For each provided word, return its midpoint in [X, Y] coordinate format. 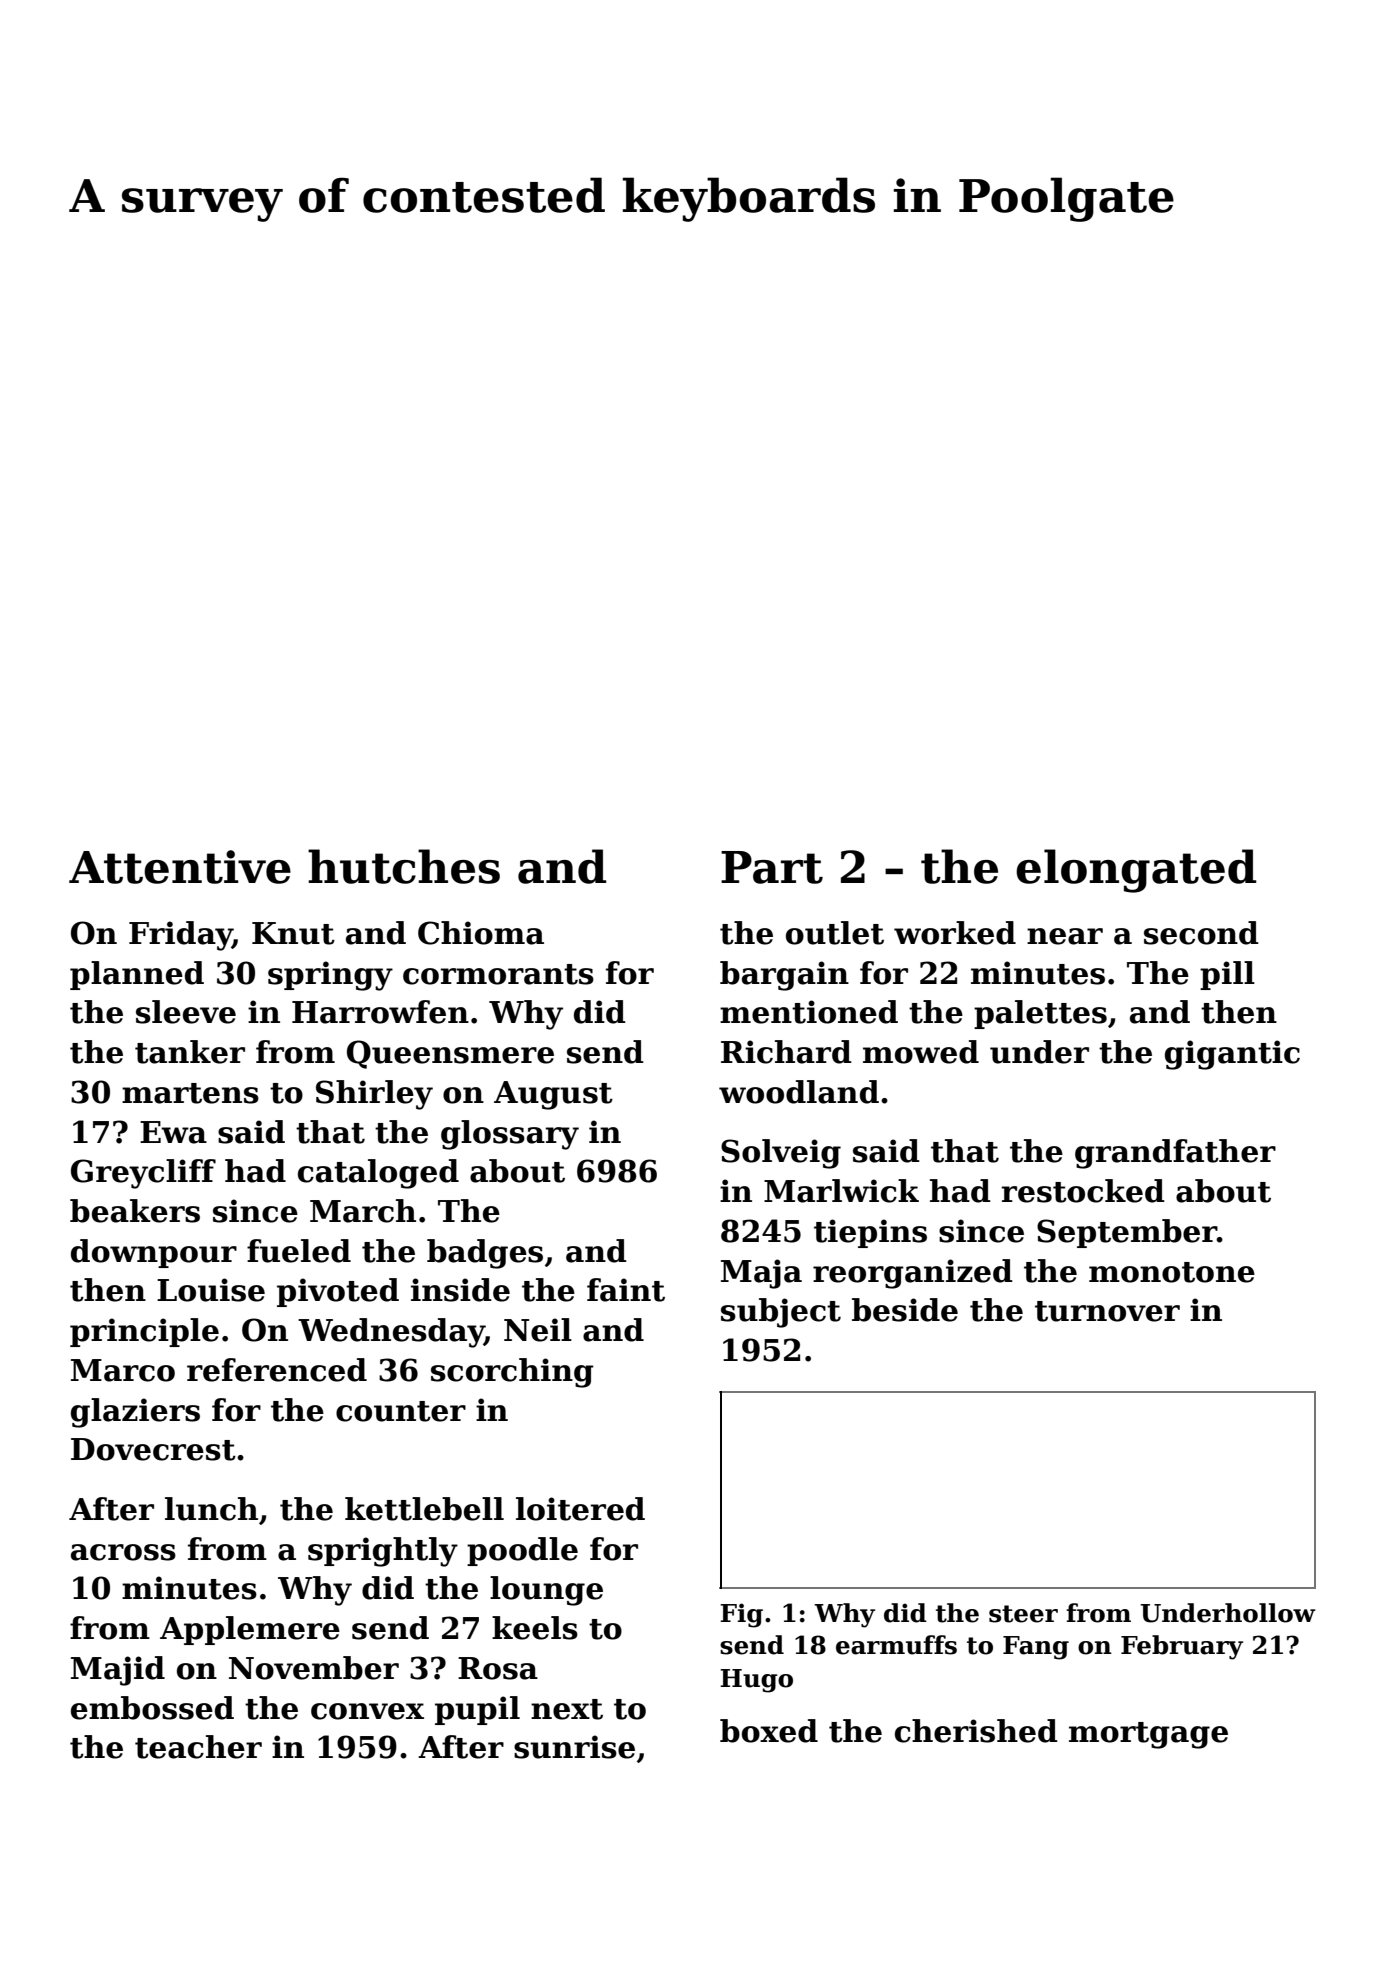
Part [772, 867]
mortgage [1148, 1735]
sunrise [574, 1747]
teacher [198, 1747]
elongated [1136, 871]
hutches [404, 866]
